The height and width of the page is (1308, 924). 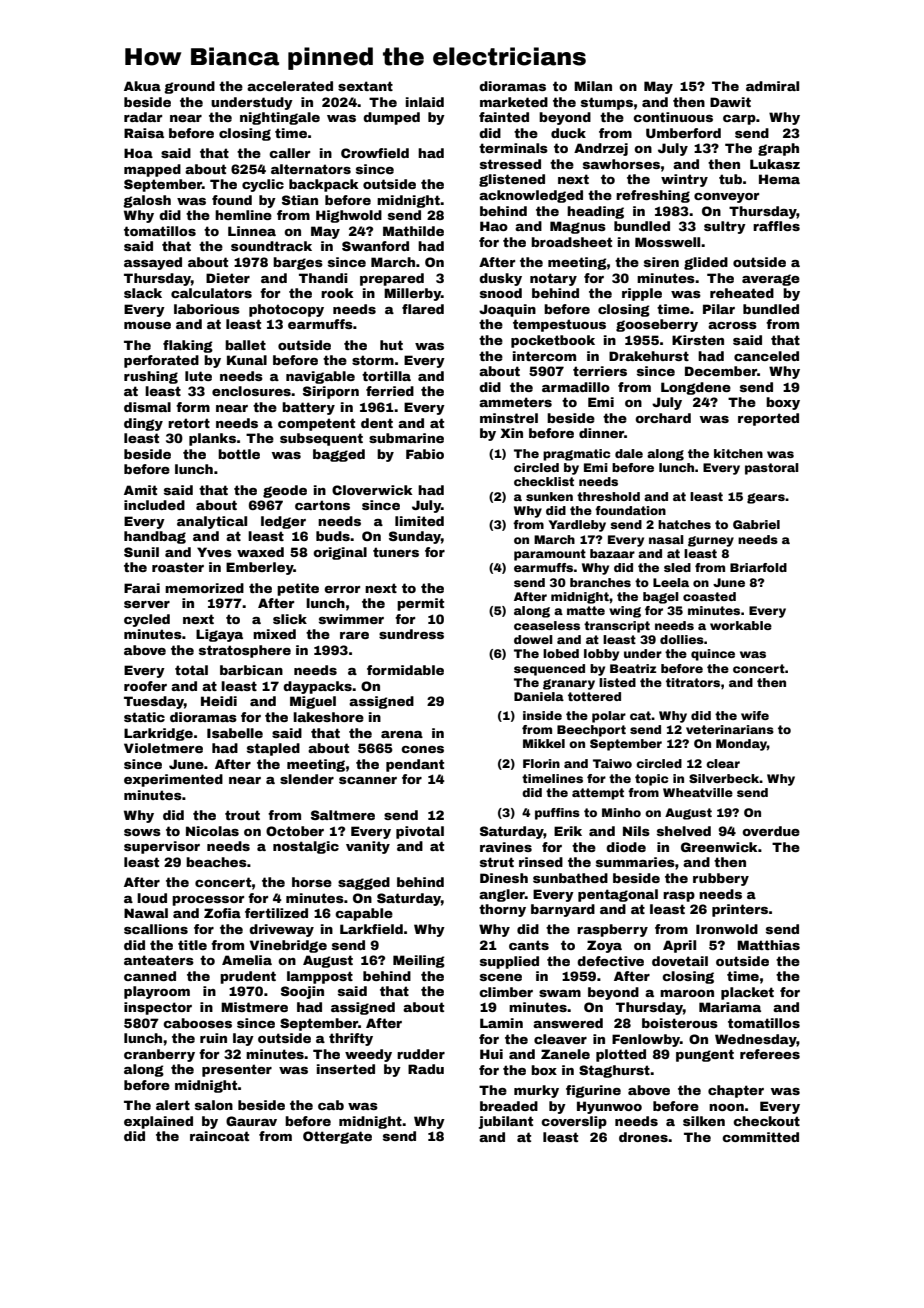 I want to click on Larkfield, so click(x=371, y=929).
